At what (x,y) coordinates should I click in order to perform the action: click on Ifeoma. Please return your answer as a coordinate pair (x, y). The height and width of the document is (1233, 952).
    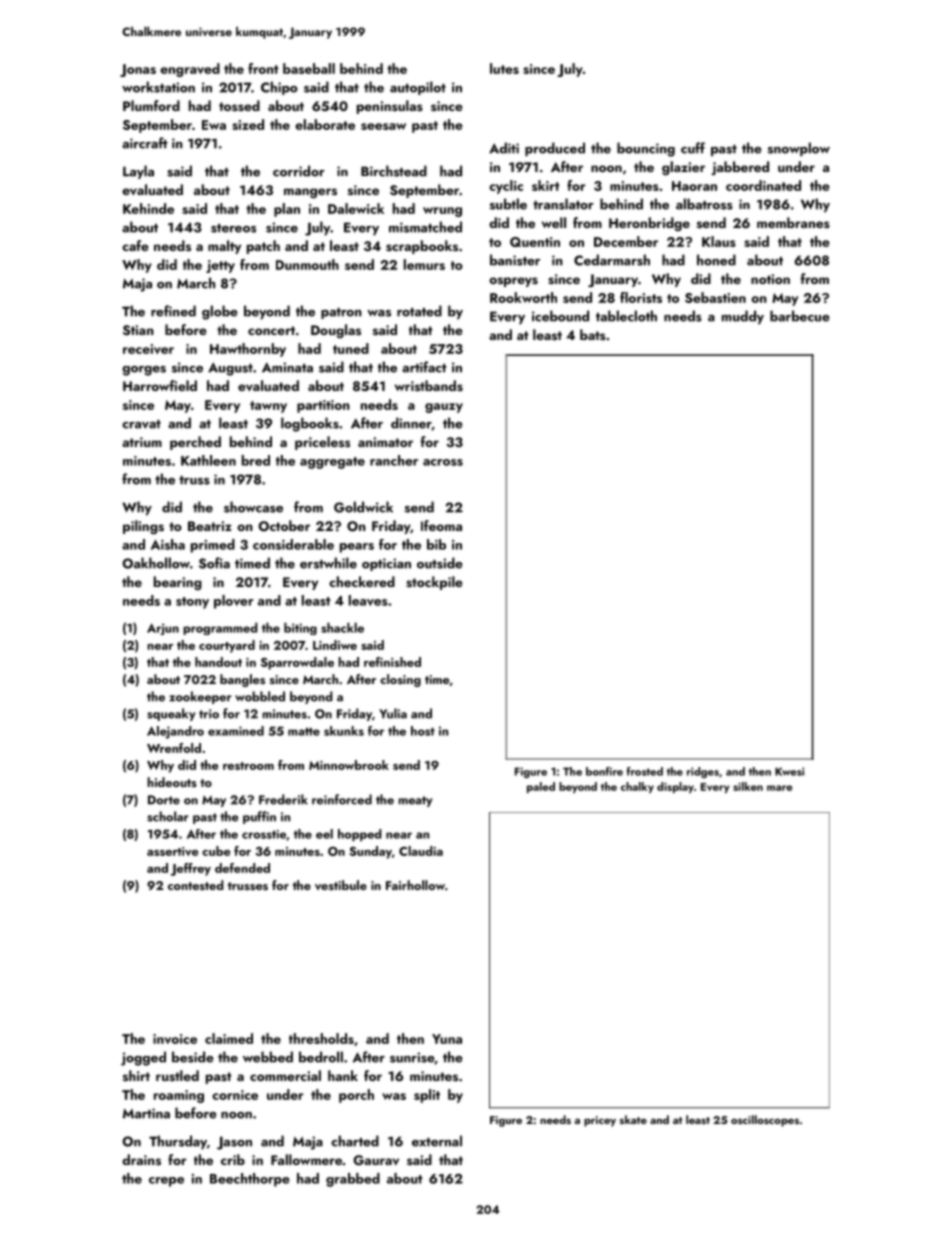
    Looking at the image, I should click on (441, 525).
